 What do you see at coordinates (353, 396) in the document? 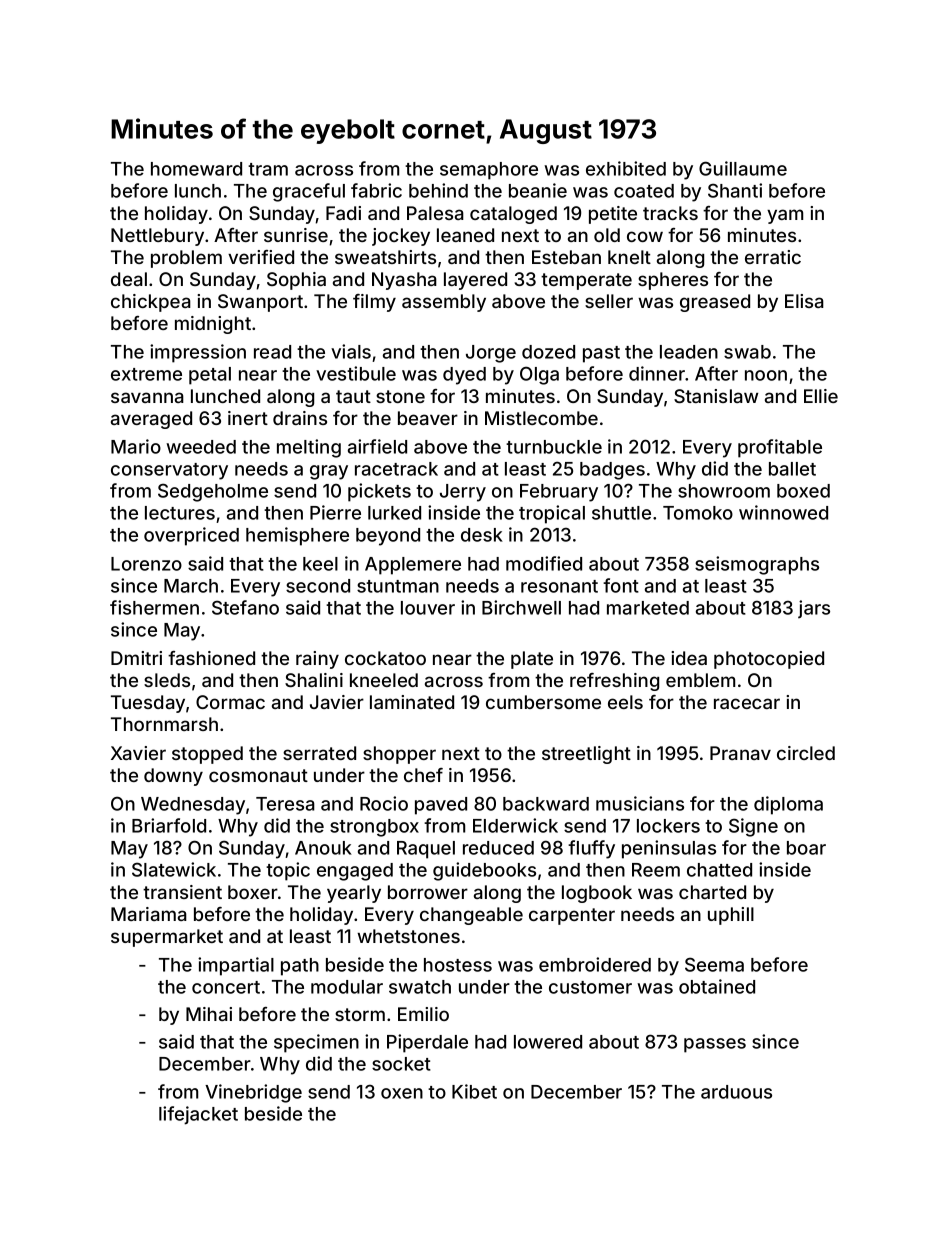
I see `taut` at bounding box center [353, 396].
